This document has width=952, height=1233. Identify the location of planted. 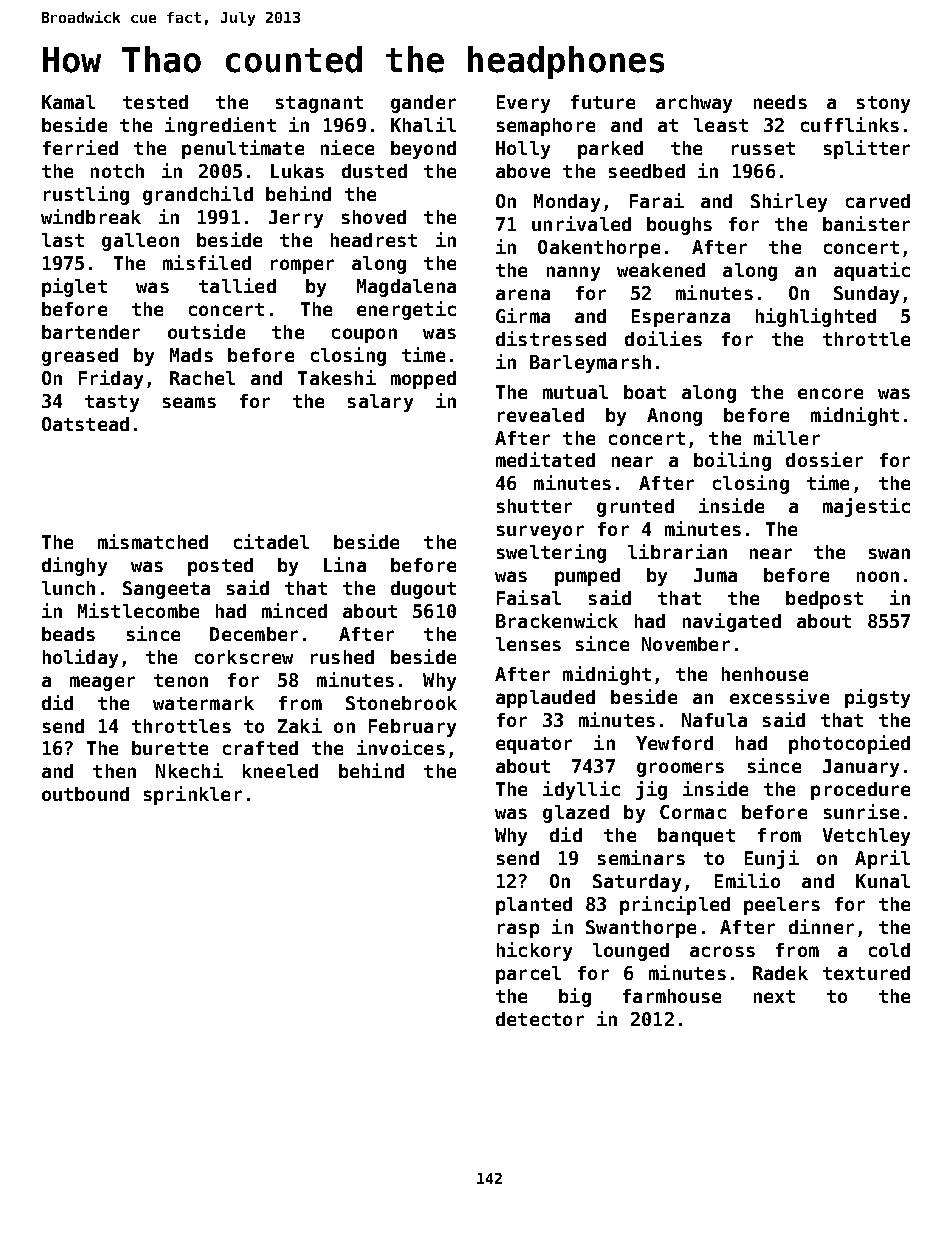
(534, 906).
